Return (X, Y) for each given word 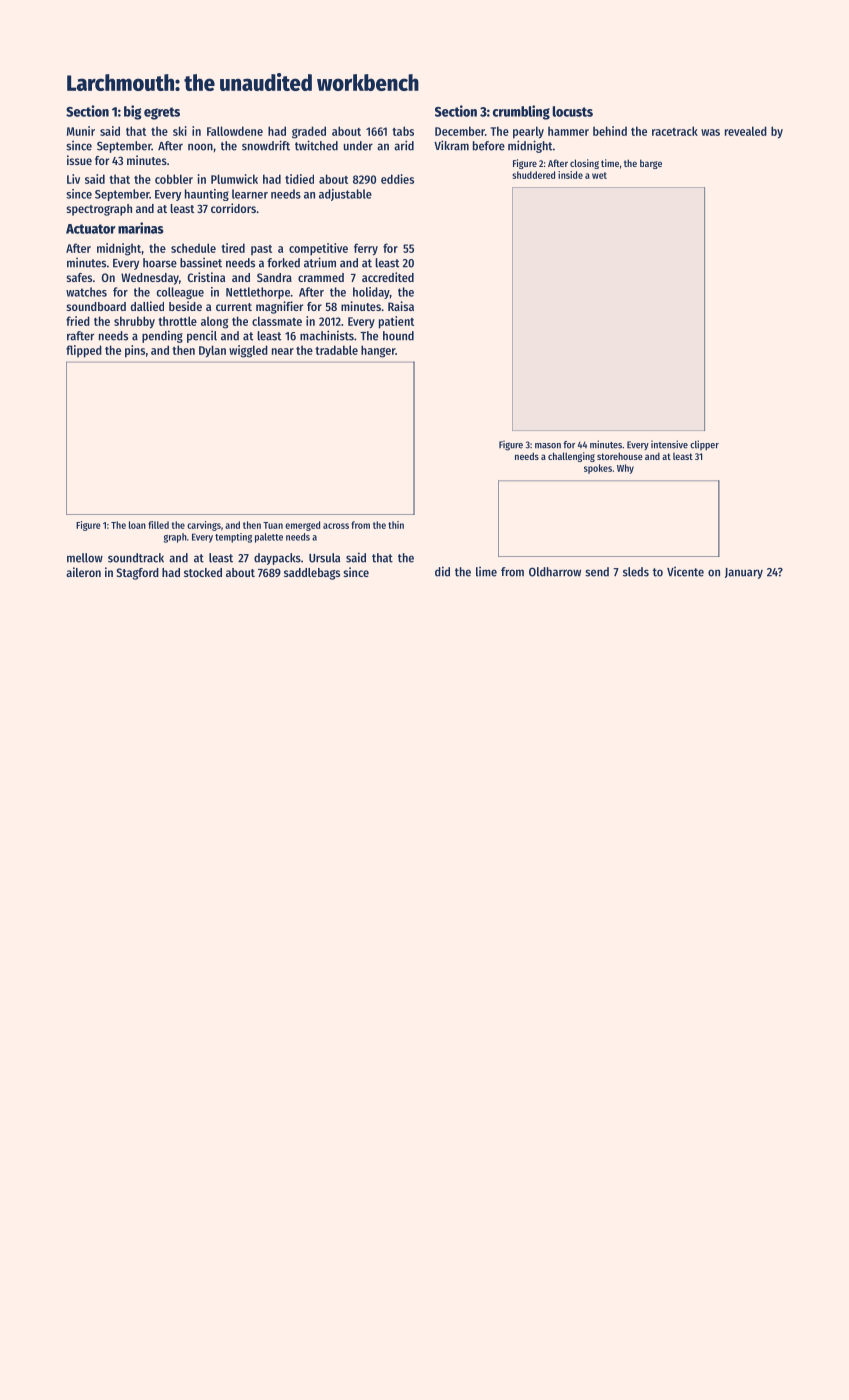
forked (283, 263)
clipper (704, 445)
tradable (336, 350)
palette (269, 538)
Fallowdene (235, 131)
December (460, 131)
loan (137, 525)
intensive (669, 444)
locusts (573, 111)
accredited (388, 277)
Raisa (401, 306)
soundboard (96, 306)
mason (548, 446)
